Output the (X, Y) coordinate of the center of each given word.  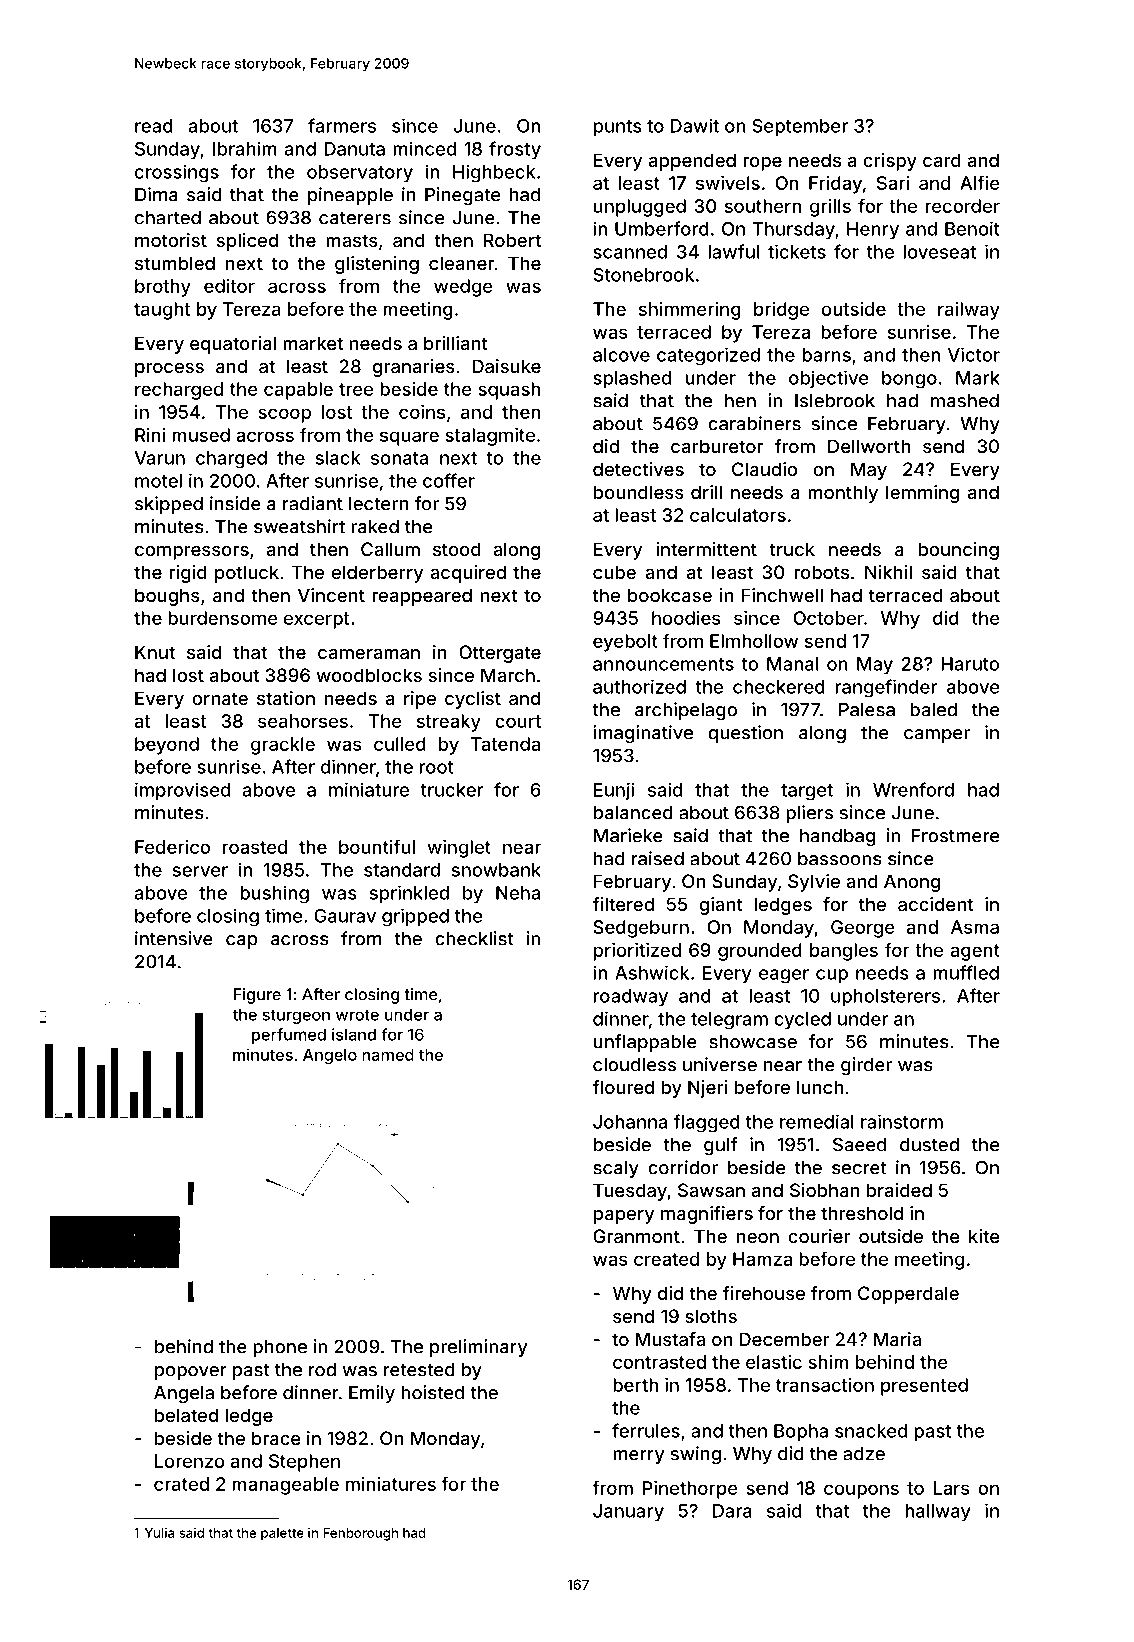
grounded (760, 952)
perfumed (289, 1036)
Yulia (159, 1533)
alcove (621, 355)
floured (623, 1087)
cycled (802, 1021)
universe (720, 1064)
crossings (177, 173)
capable (298, 391)
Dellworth (869, 446)
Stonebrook (643, 275)
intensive (174, 938)
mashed (965, 401)
